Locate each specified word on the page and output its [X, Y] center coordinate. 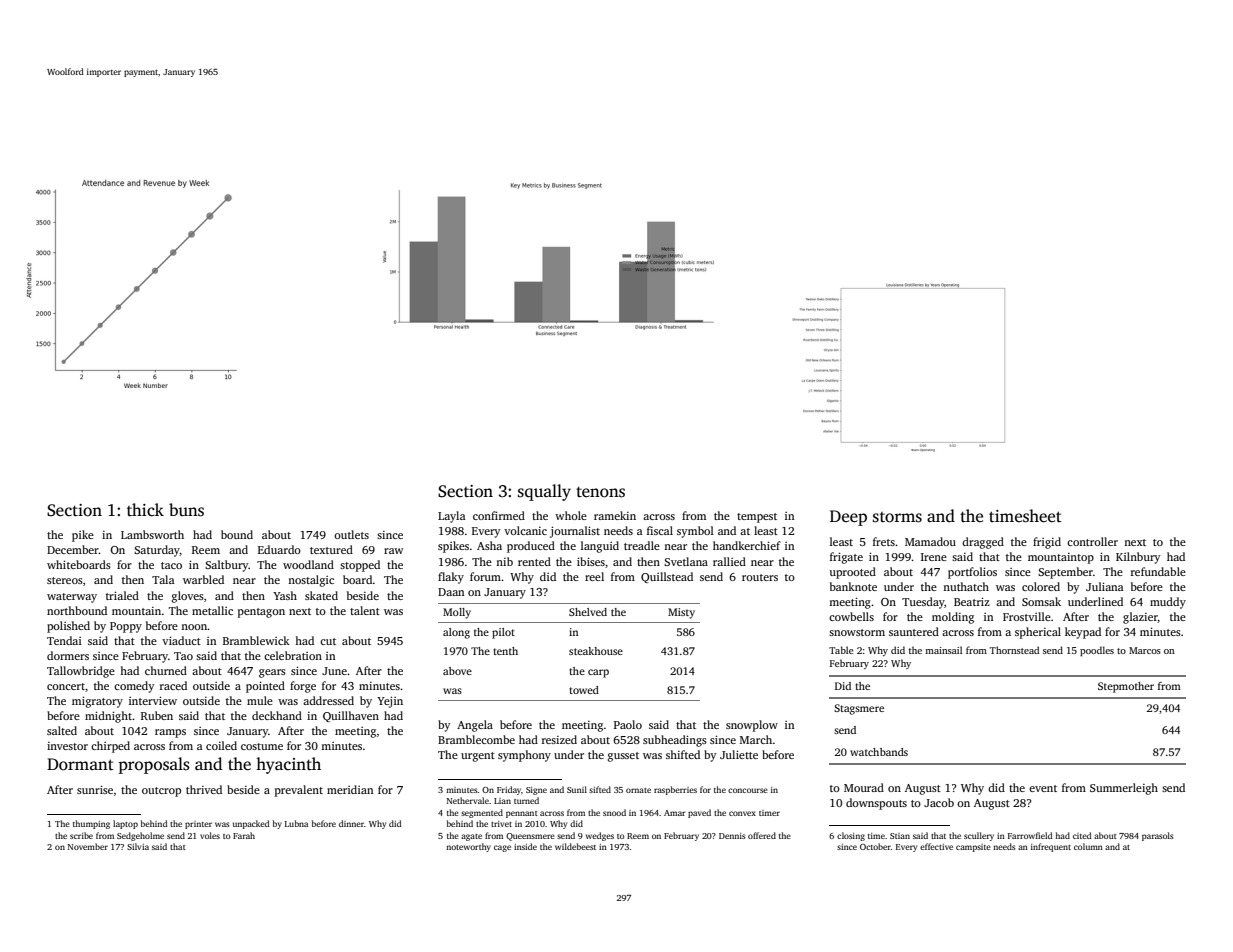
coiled [221, 745]
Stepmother [1126, 687]
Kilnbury [1138, 558]
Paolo [628, 724]
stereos [65, 580]
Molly [457, 613]
